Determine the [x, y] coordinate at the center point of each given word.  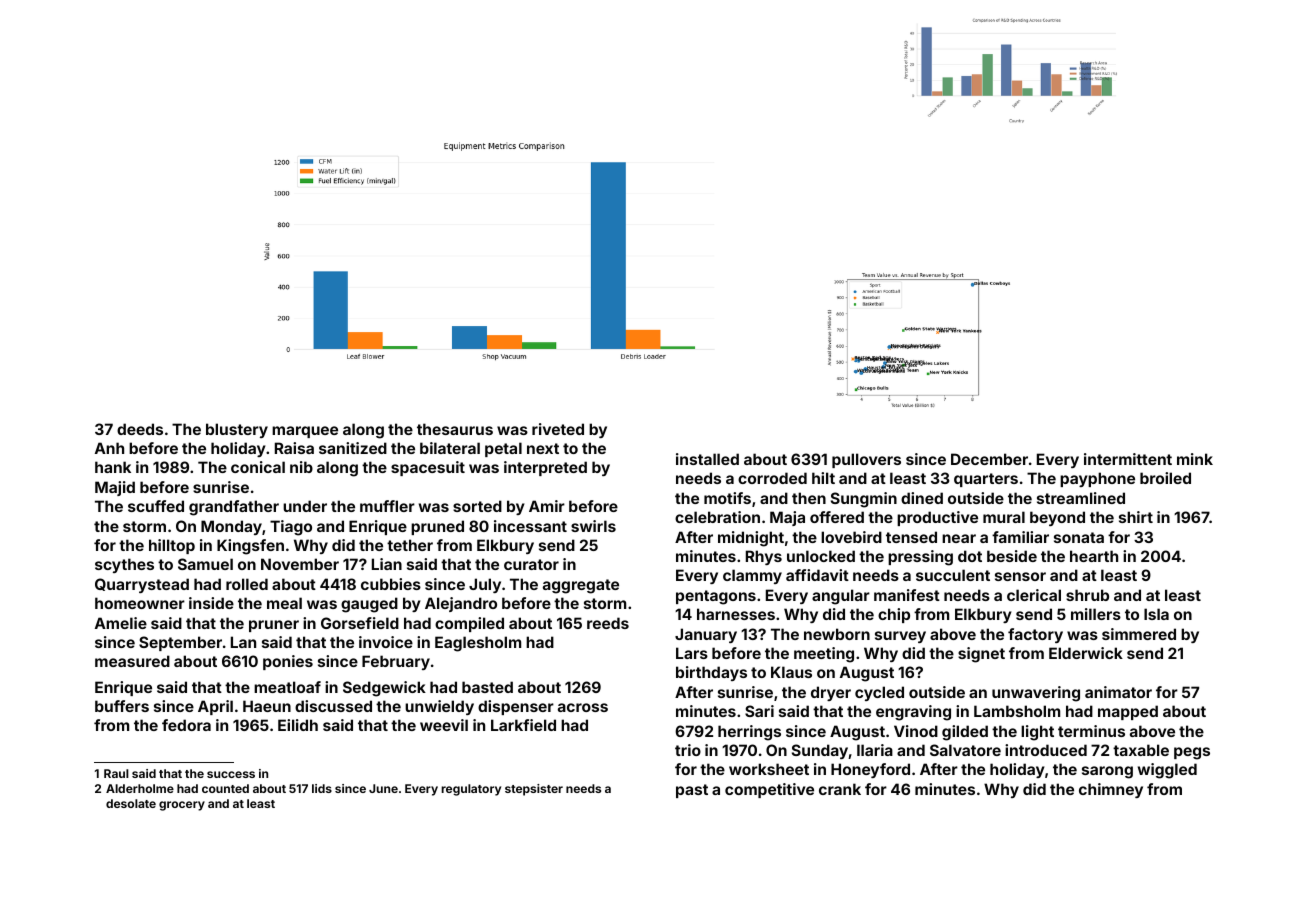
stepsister [534, 790]
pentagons [716, 597]
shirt [1136, 517]
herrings [749, 733]
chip [894, 615]
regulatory [471, 790]
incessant [530, 526]
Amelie [121, 623]
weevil [444, 725]
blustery [237, 430]
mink [1195, 459]
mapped [1128, 712]
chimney [1111, 790]
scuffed [156, 506]
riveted [558, 429]
